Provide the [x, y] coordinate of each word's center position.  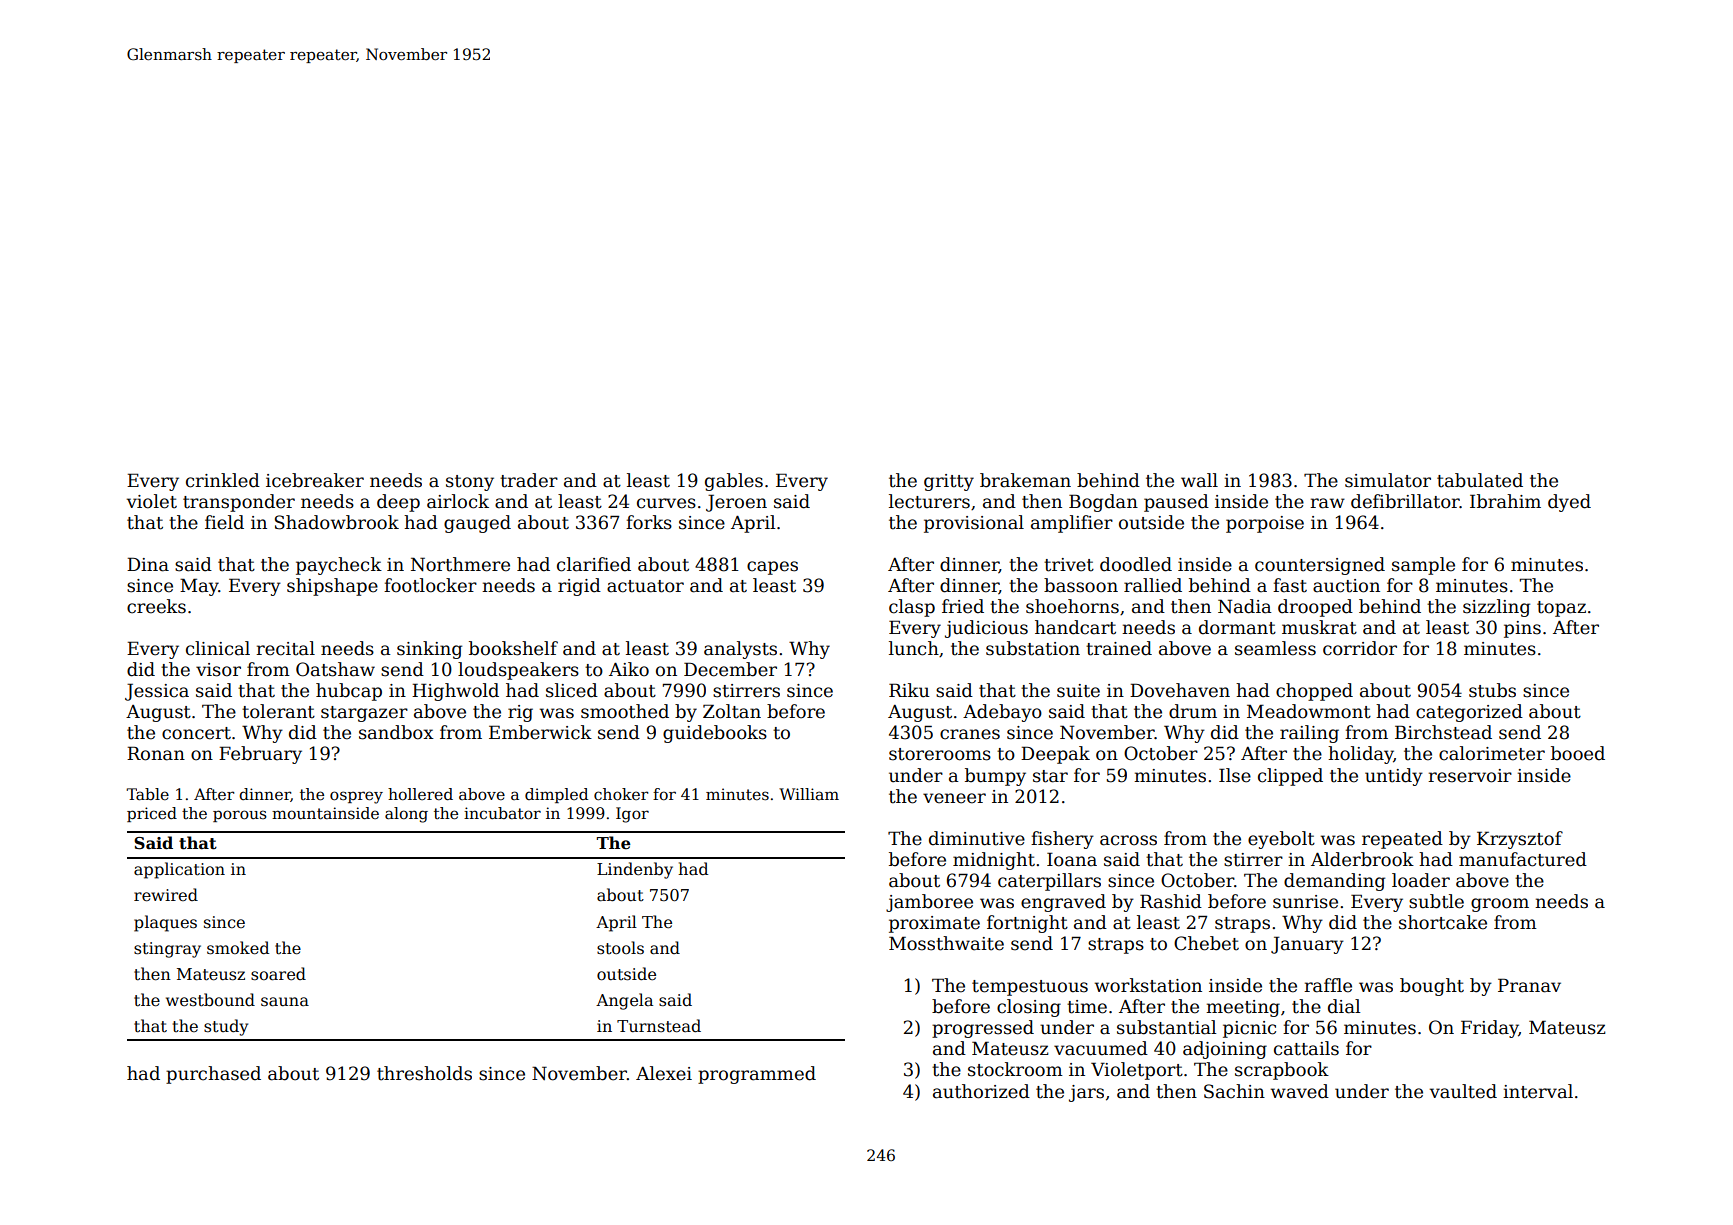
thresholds [424, 1073]
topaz [1561, 609]
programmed [757, 1075]
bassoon [1081, 585]
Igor [632, 815]
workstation [1148, 985]
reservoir [1470, 776]
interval [1538, 1091]
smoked [238, 948]
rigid [579, 587]
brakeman [1025, 480]
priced [152, 814]
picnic [1249, 1029]
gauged [477, 524]
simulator [1388, 480]
